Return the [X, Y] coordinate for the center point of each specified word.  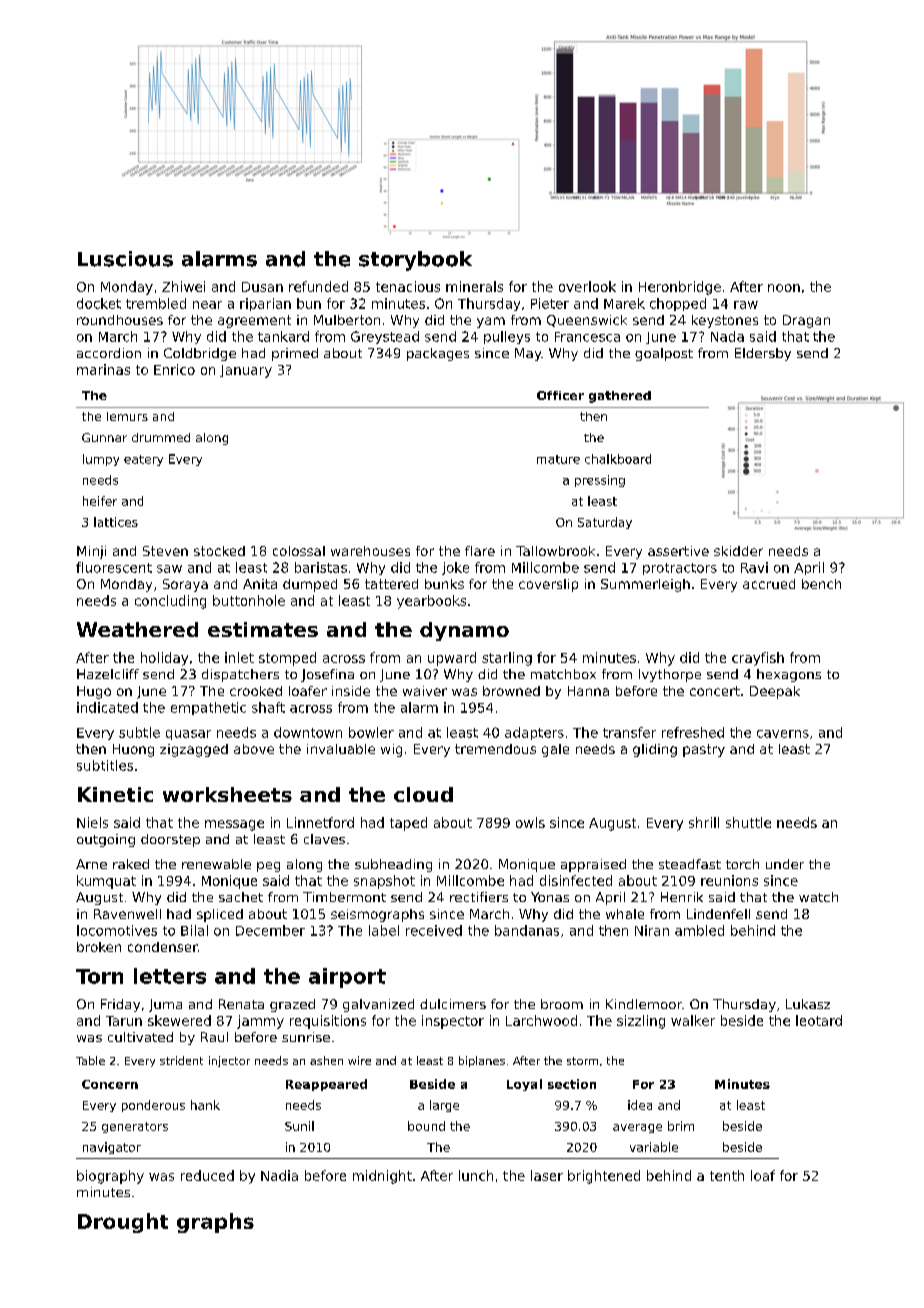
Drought [123, 1223]
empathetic [208, 708]
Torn [99, 976]
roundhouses [120, 320]
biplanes [482, 1061]
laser [547, 1175]
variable [654, 1147]
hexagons [789, 675]
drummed [161, 437]
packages [438, 354]
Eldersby [763, 354]
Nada [727, 336]
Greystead [385, 337]
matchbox [563, 674]
